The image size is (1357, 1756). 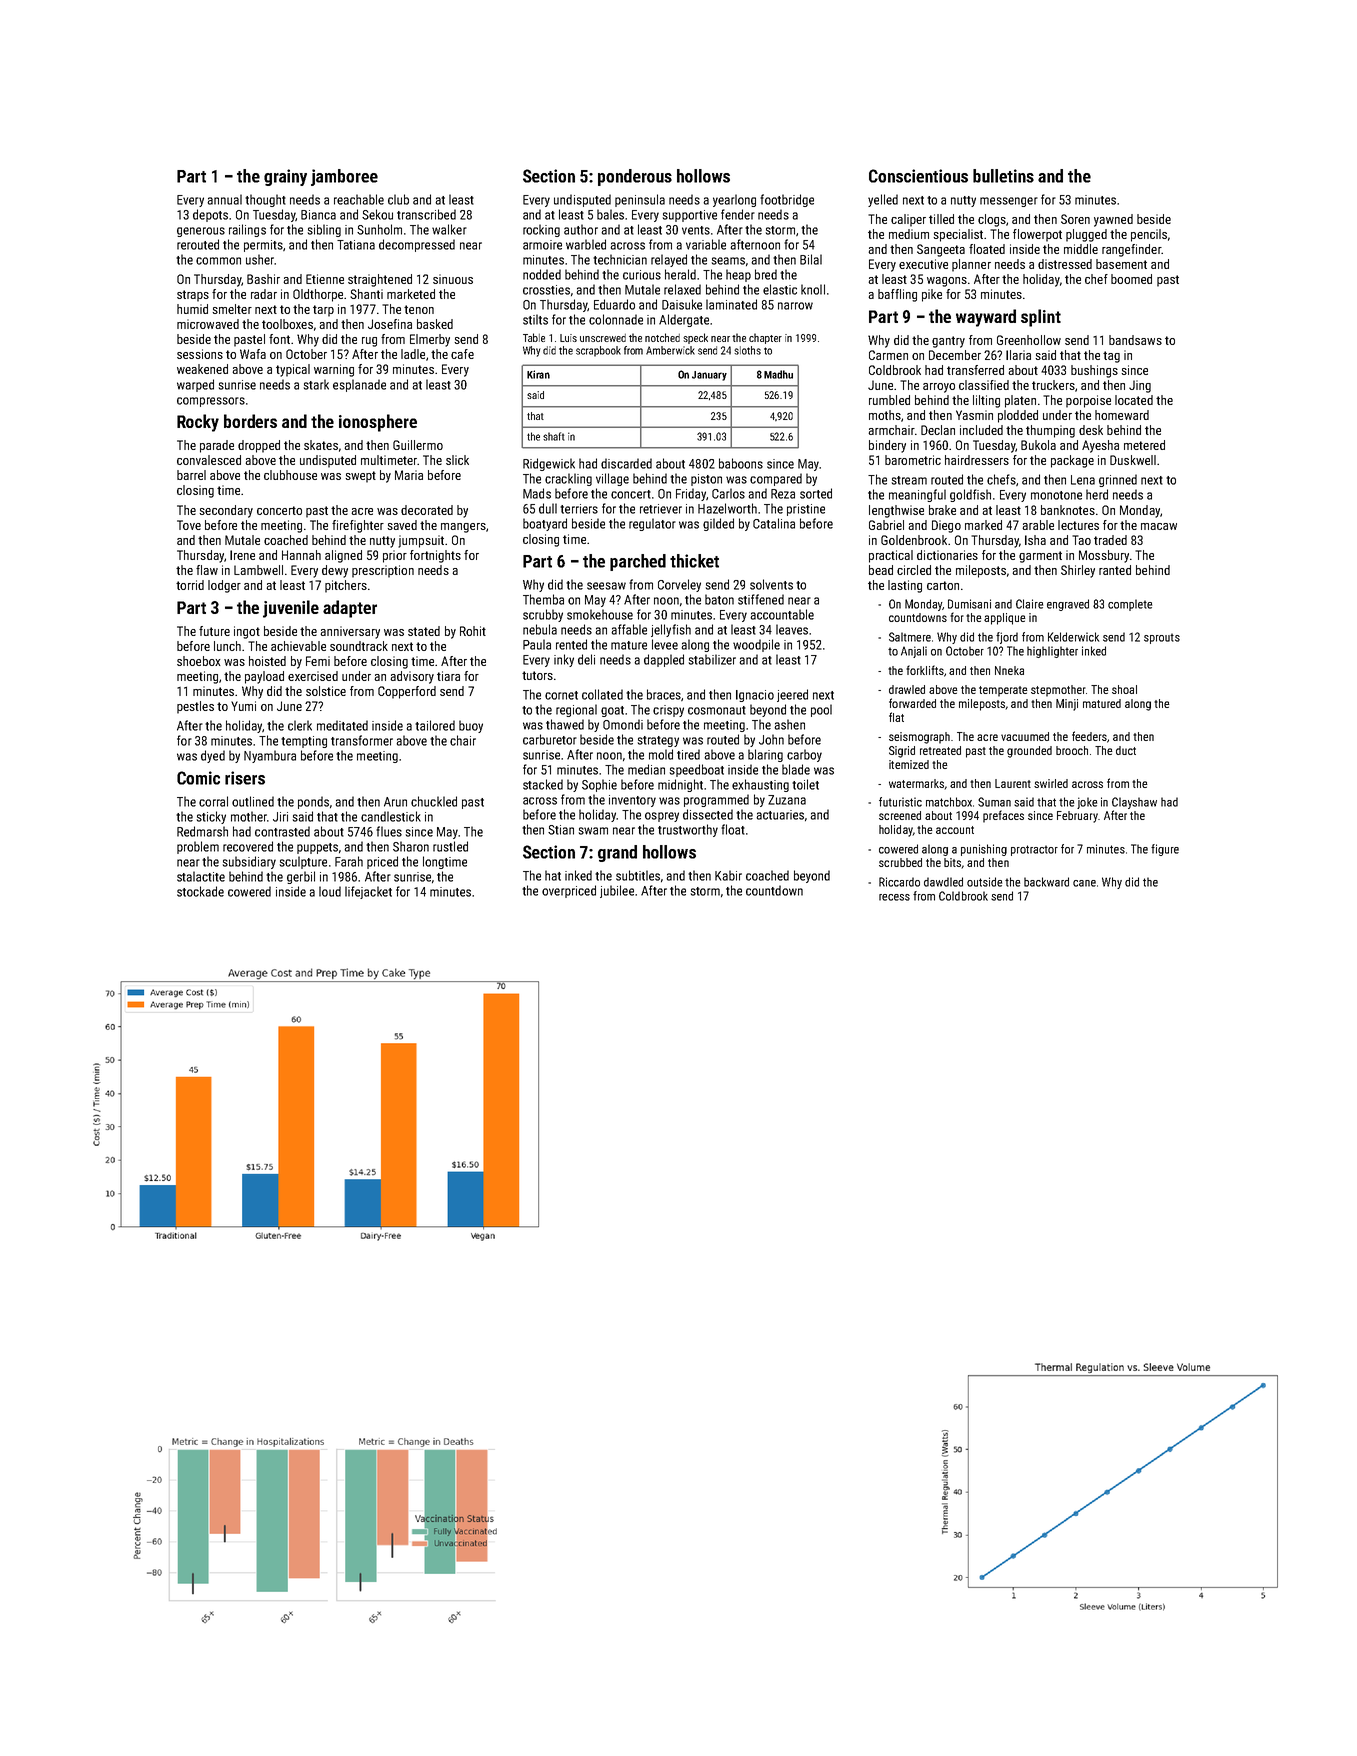 I want to click on thought, so click(x=265, y=200).
